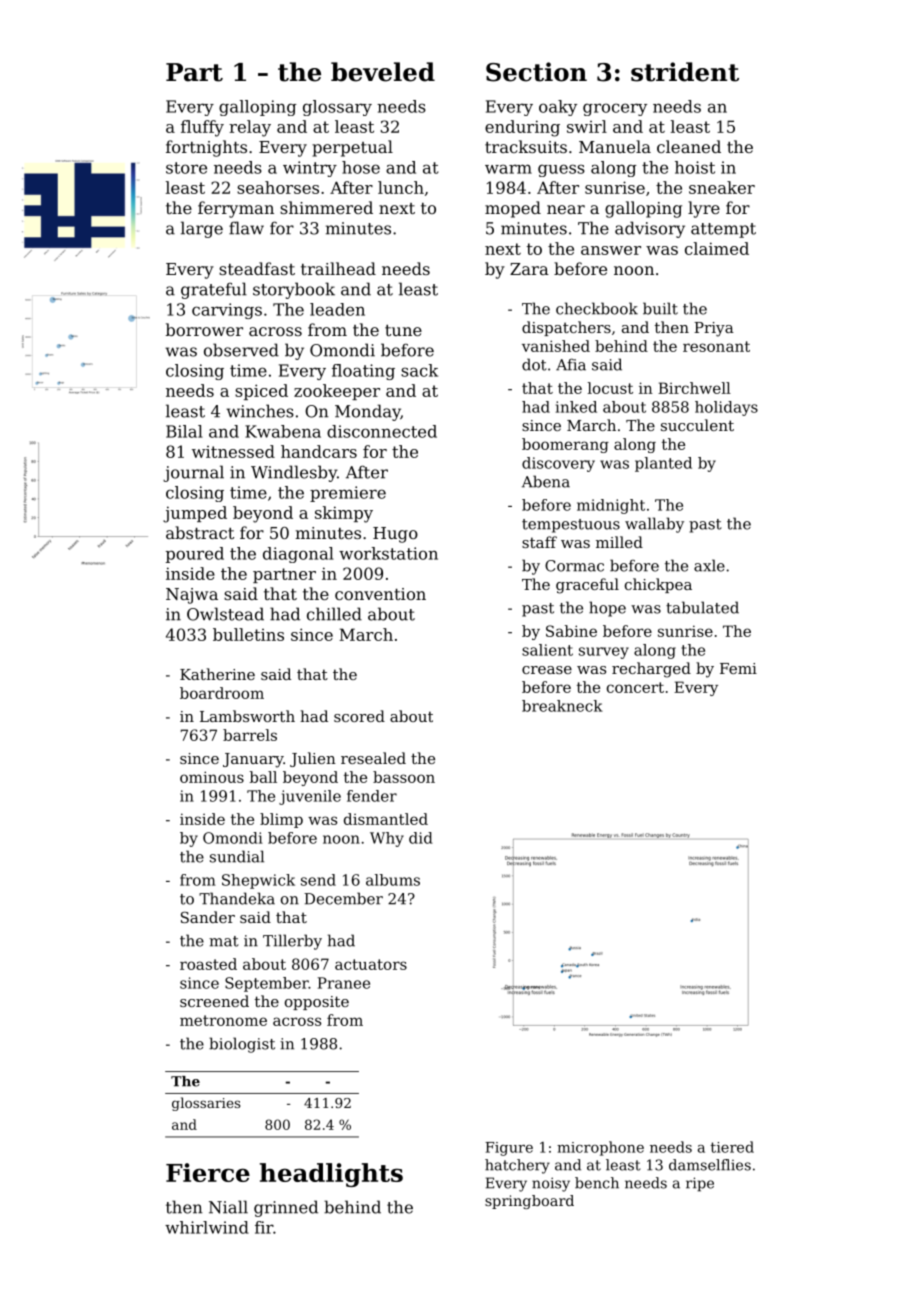 This screenshot has height=1311, width=924. Describe the element at coordinates (600, 1148) in the screenshot. I see `microphone` at that location.
